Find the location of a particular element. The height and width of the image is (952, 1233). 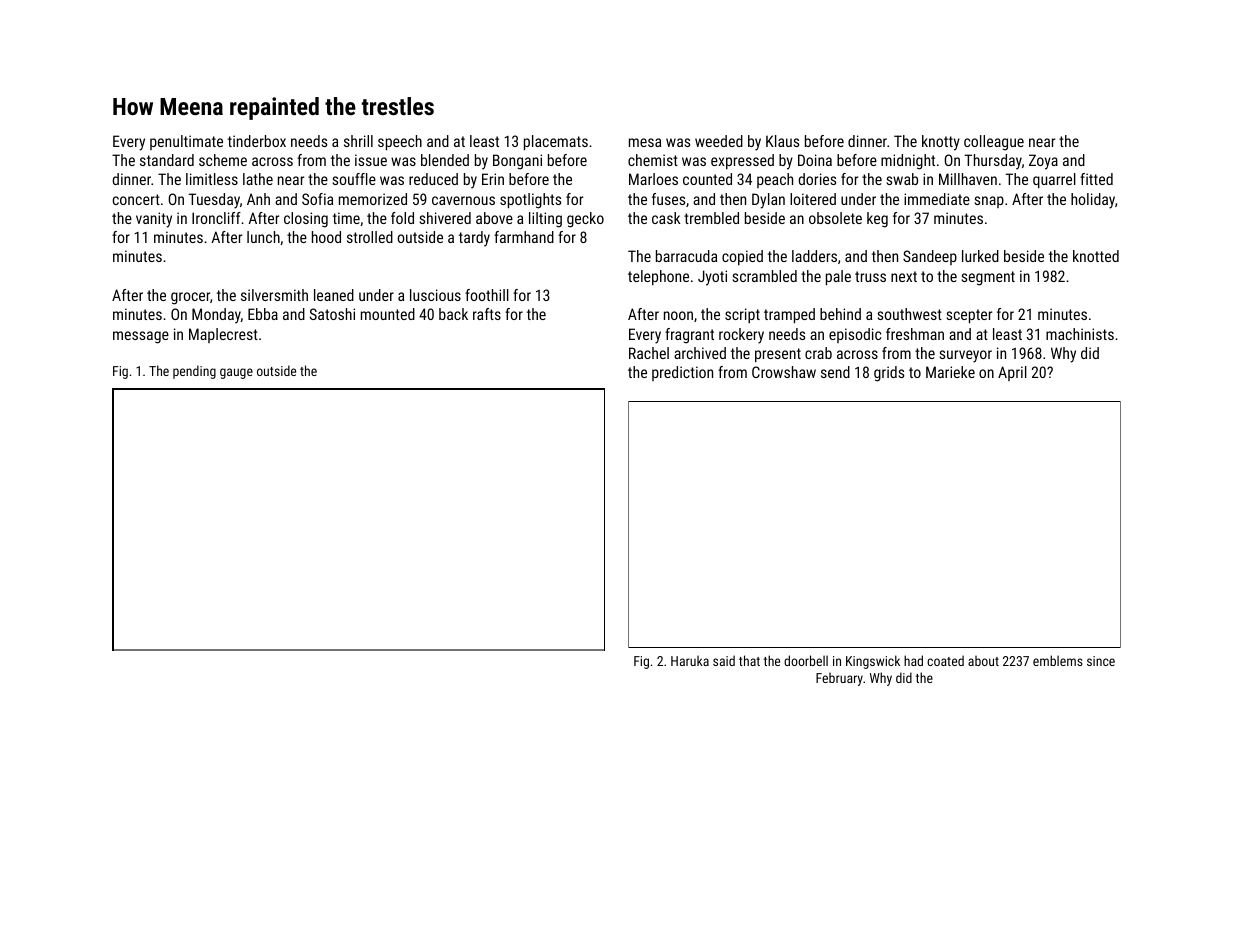

shrill is located at coordinates (358, 141).
